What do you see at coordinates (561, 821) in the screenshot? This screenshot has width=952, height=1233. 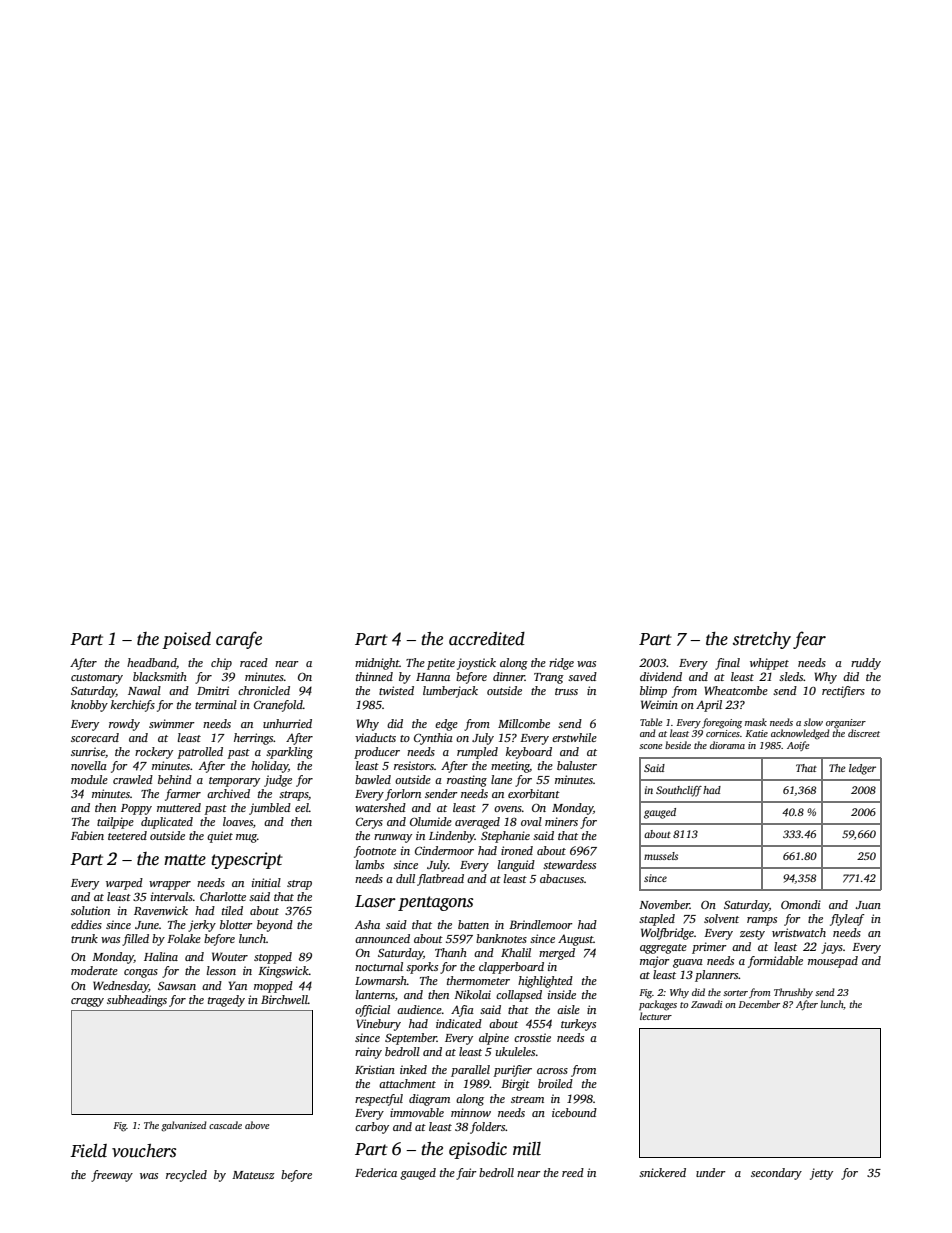 I see `miners` at bounding box center [561, 821].
